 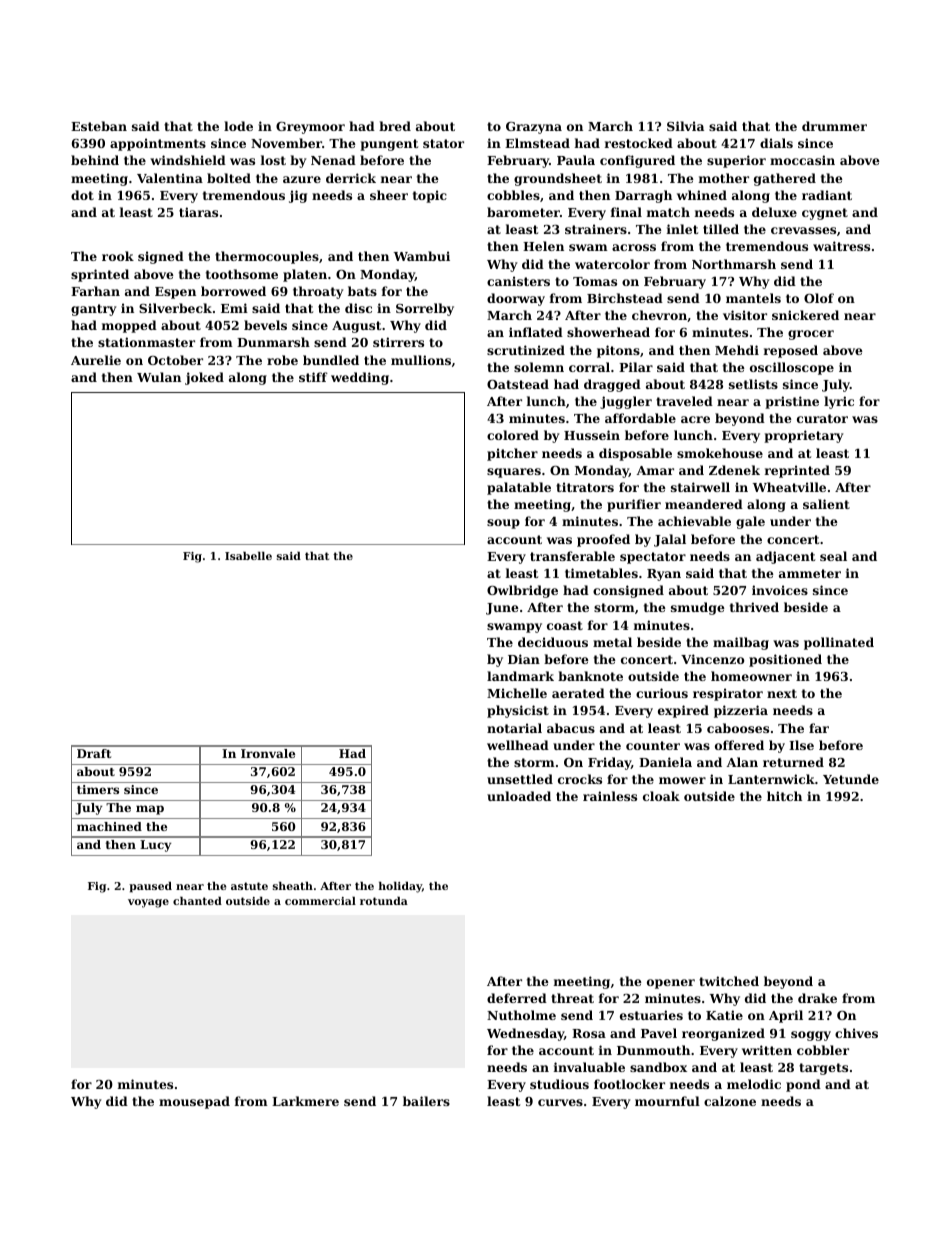 I want to click on Grazyna, so click(x=534, y=128).
